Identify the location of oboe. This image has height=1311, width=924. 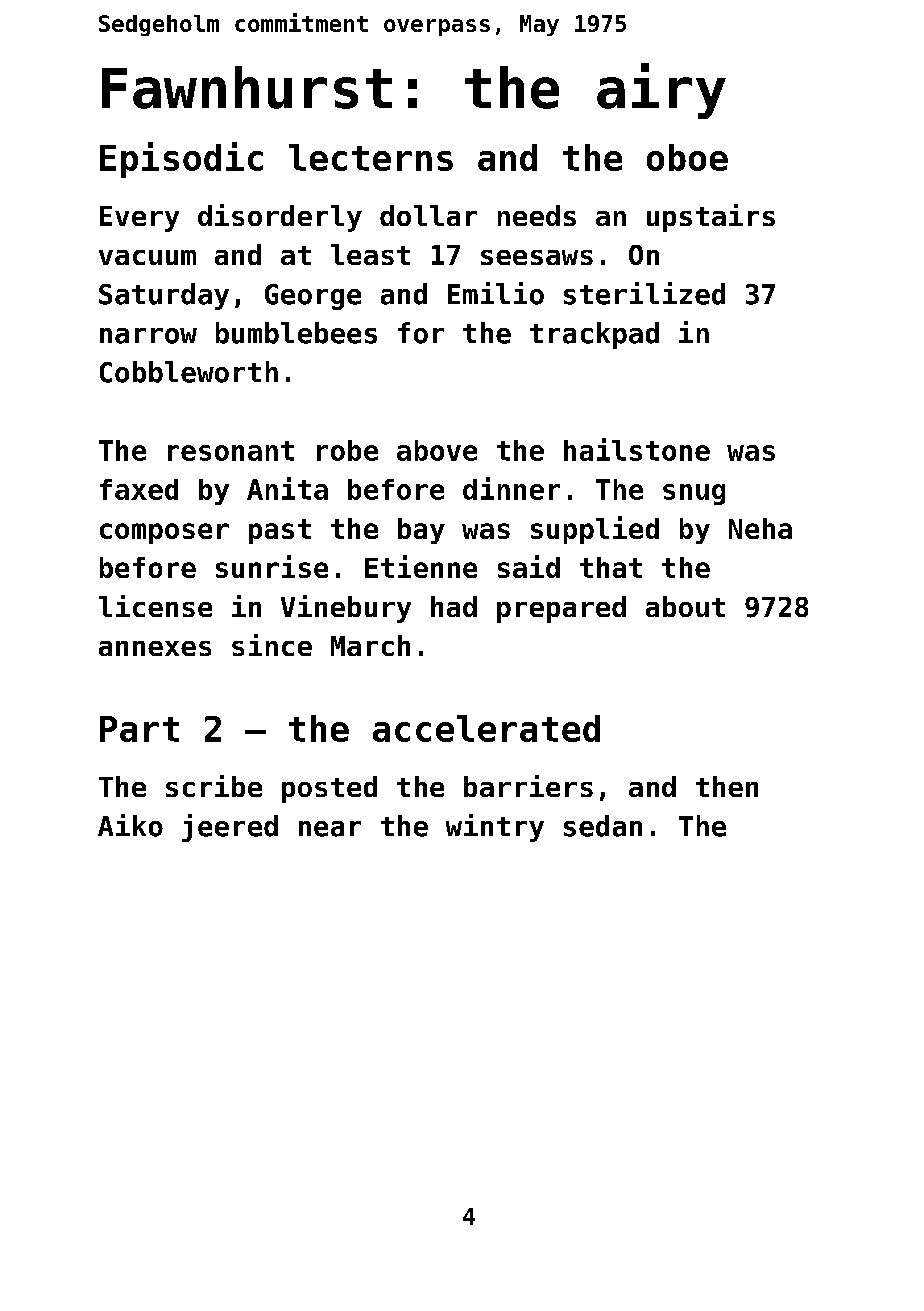
(687, 157).
